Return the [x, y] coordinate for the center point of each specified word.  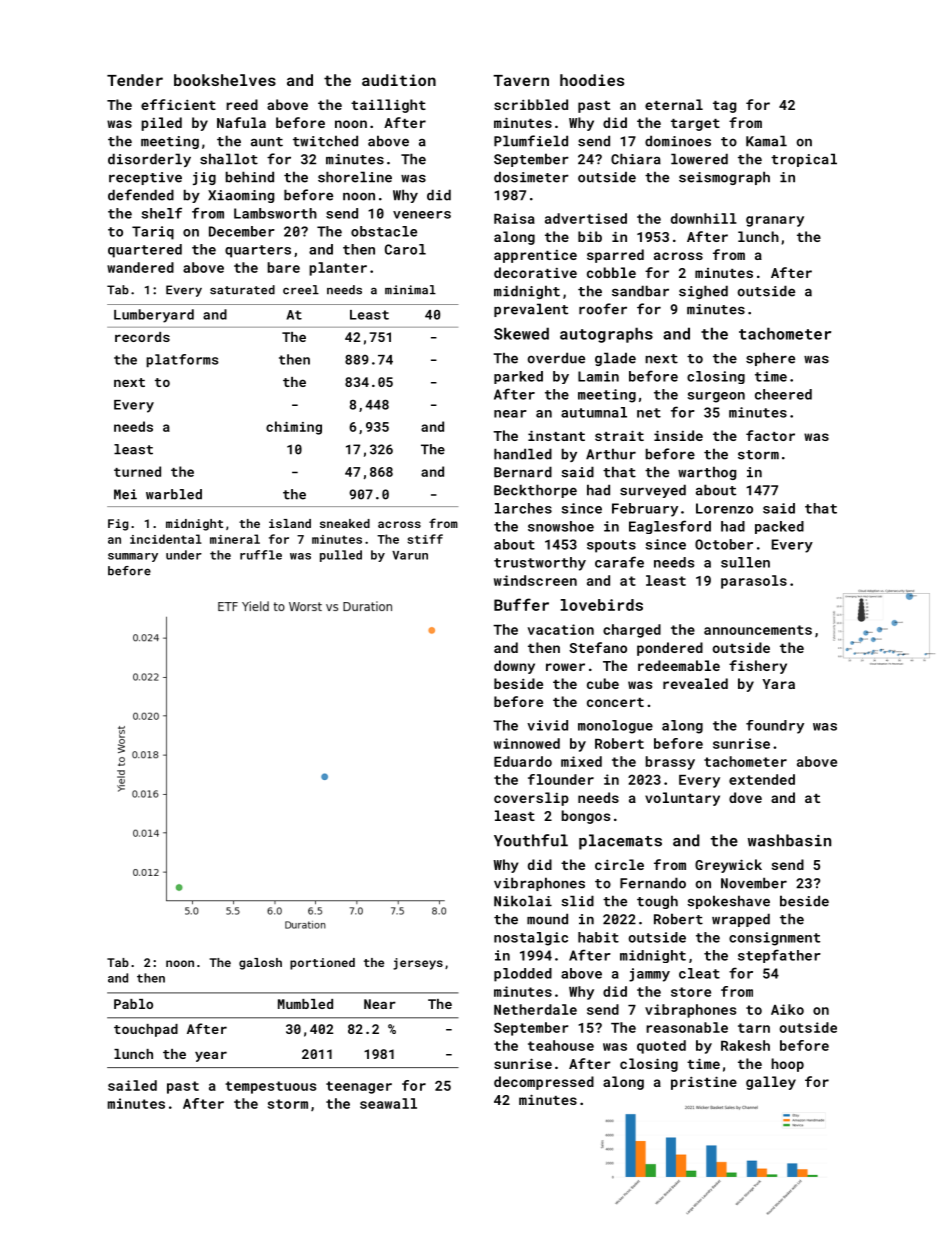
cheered [783, 394]
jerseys [418, 964]
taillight [388, 106]
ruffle [261, 555]
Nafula [241, 122]
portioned [322, 964]
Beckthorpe [535, 491]
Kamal [766, 141]
